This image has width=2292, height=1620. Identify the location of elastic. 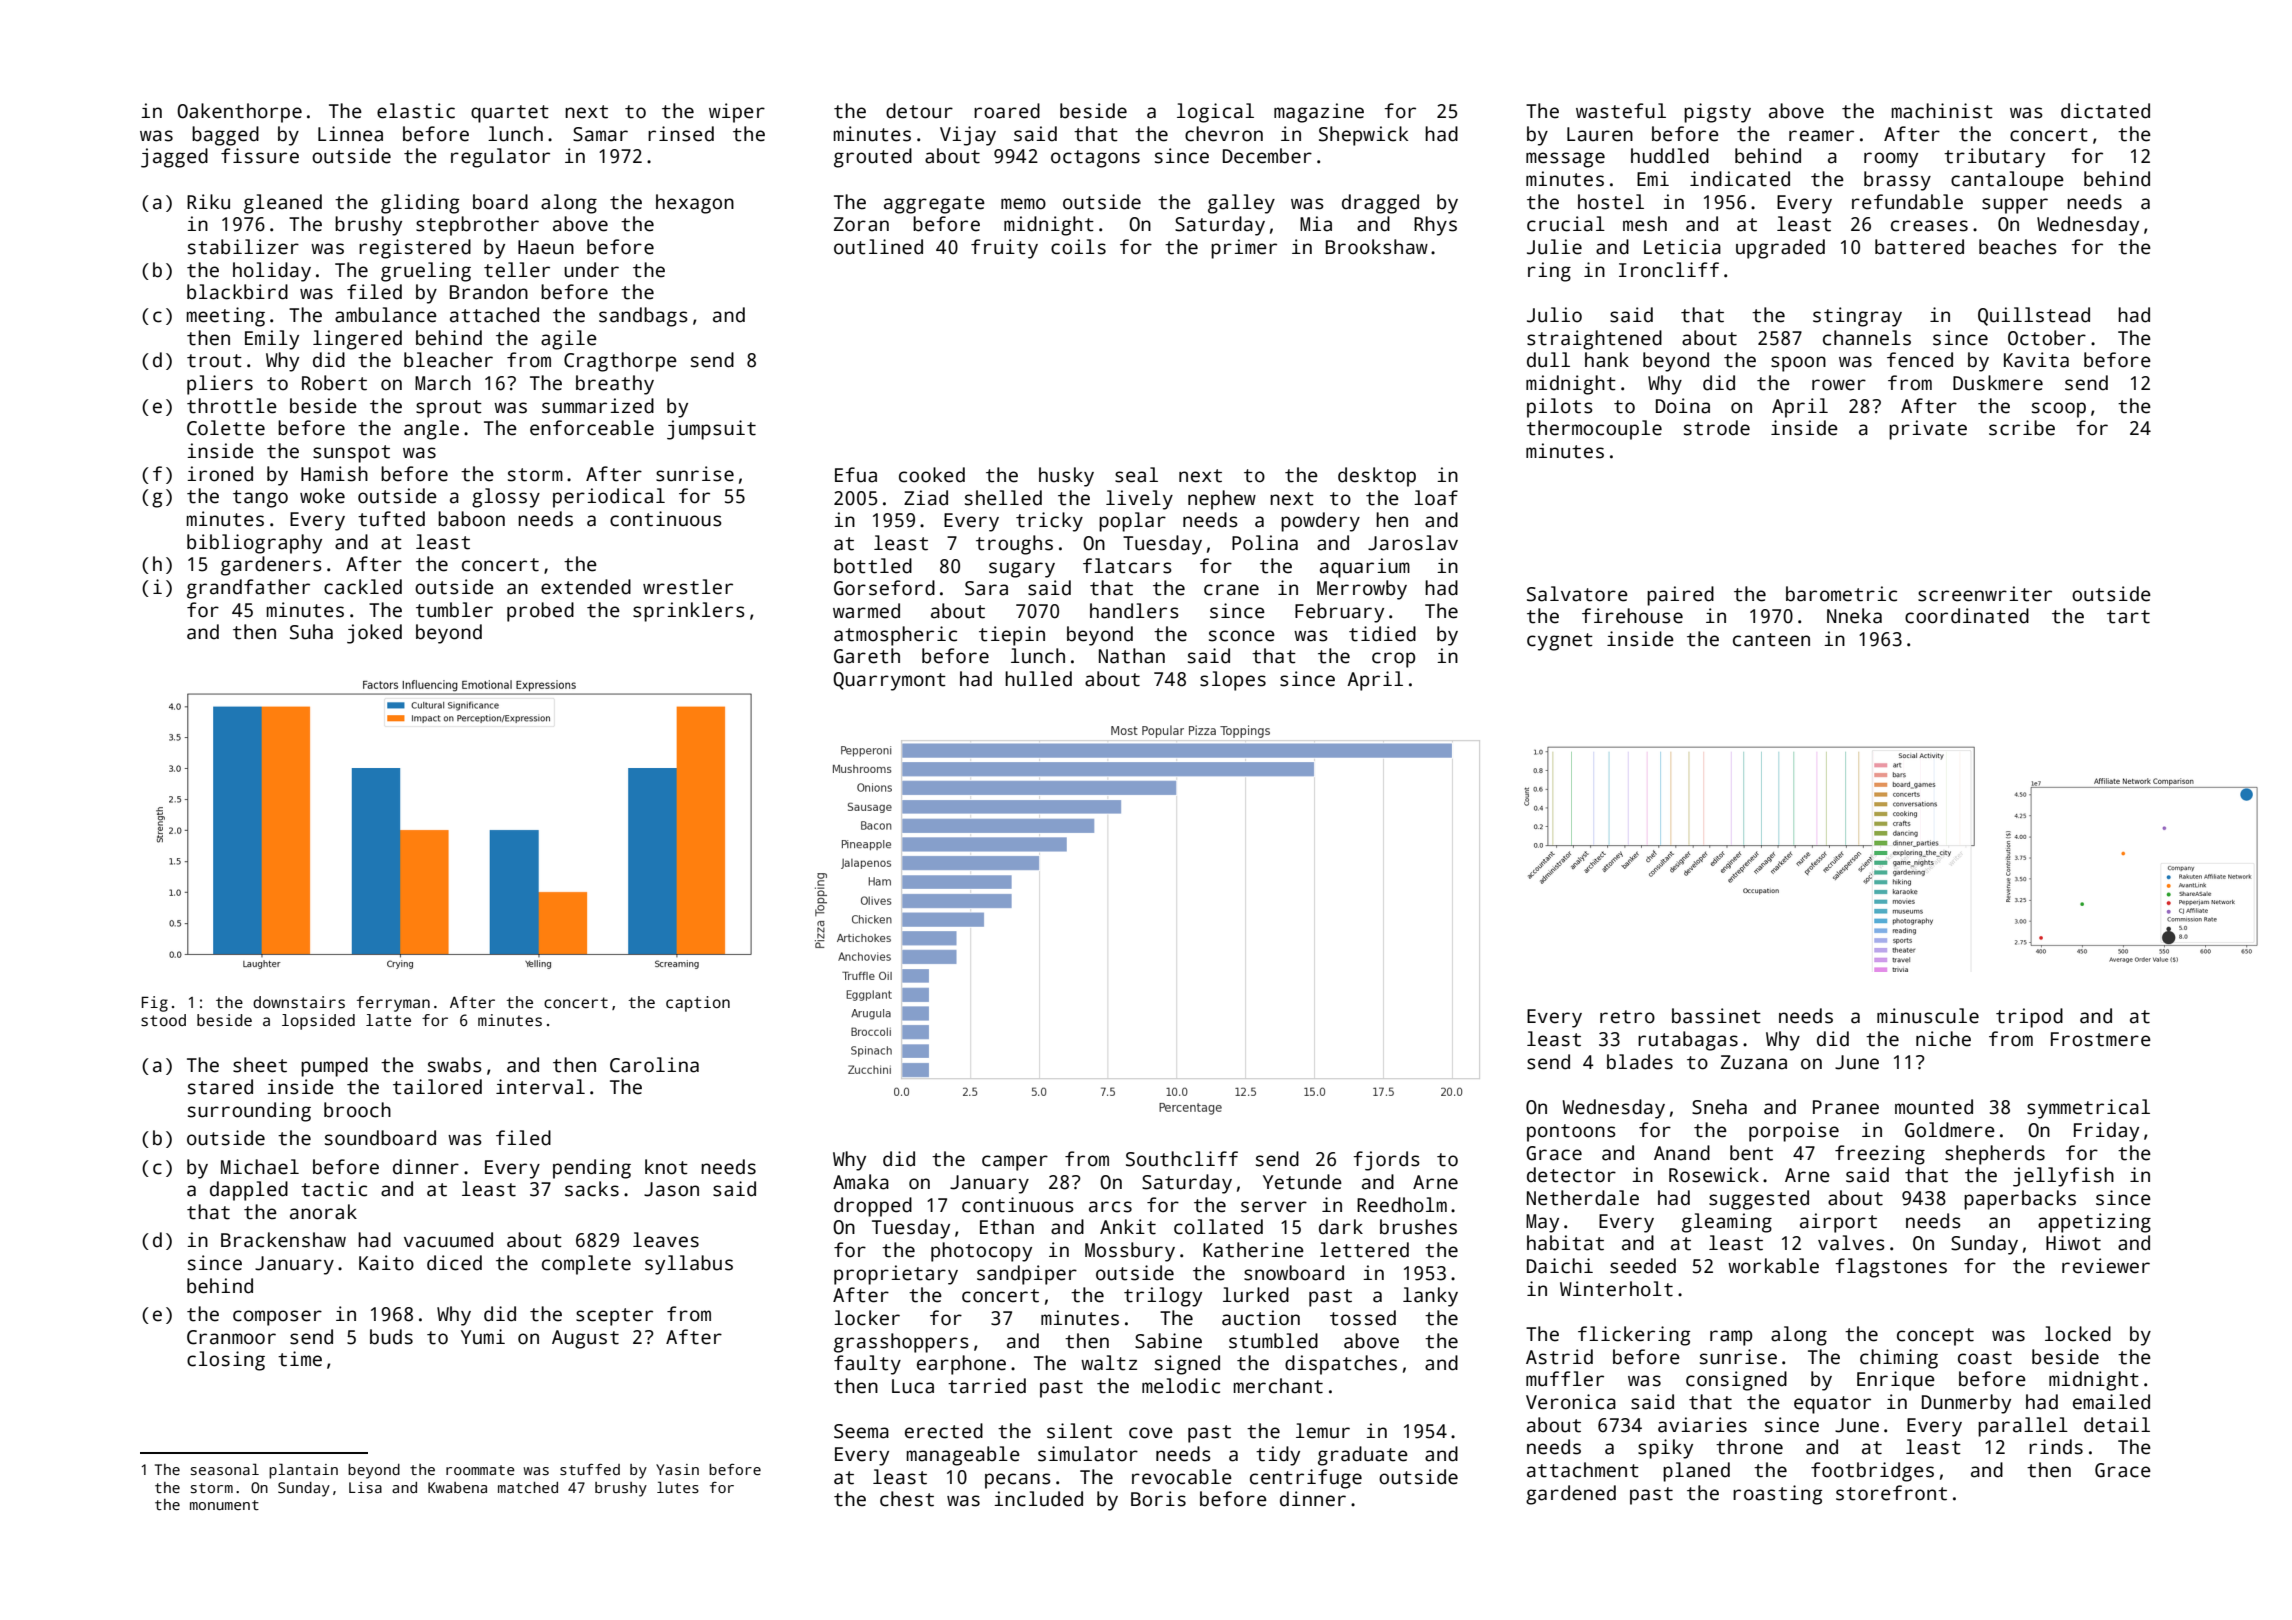
(416, 111).
